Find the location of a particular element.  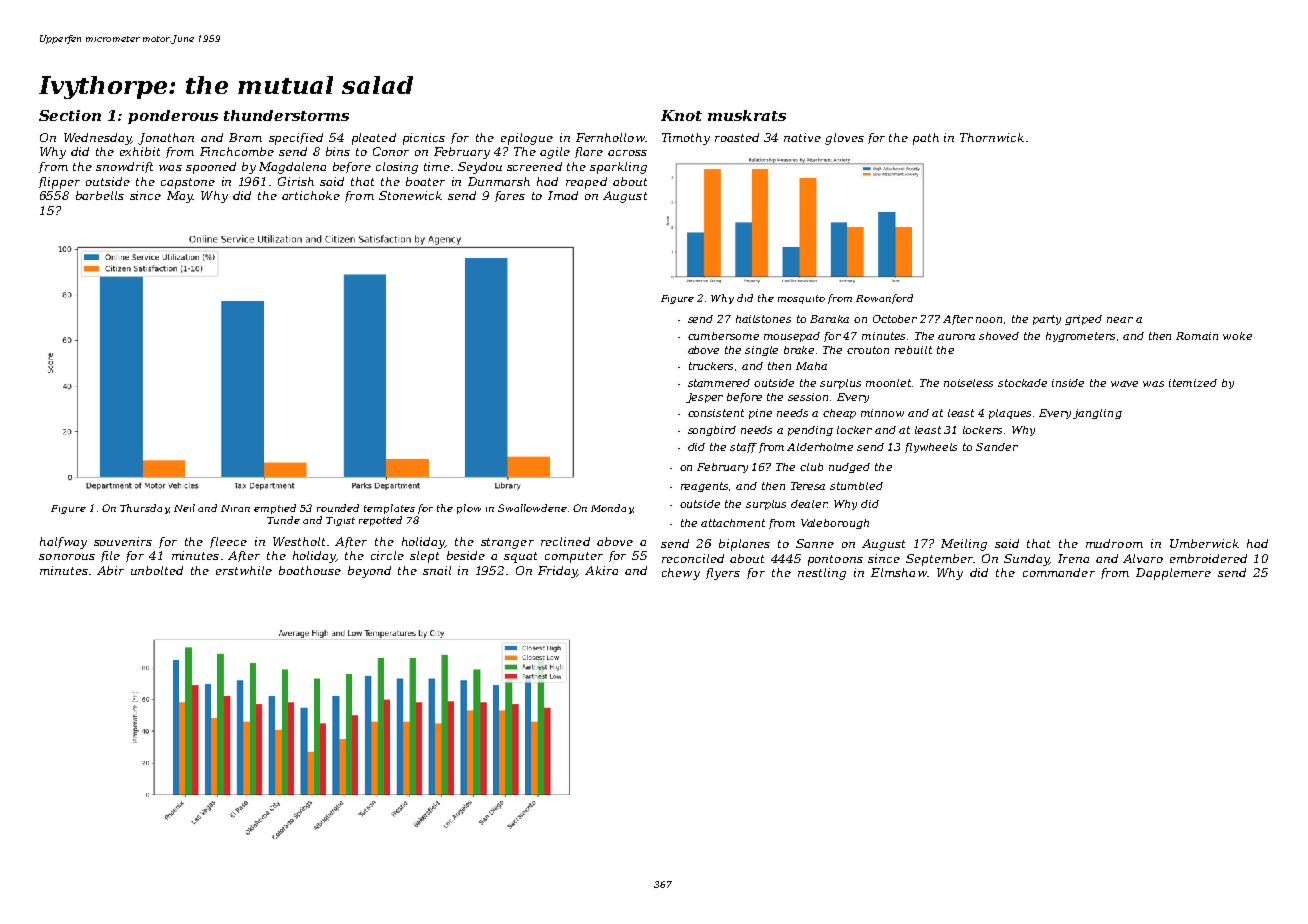

staff is located at coordinates (743, 448).
